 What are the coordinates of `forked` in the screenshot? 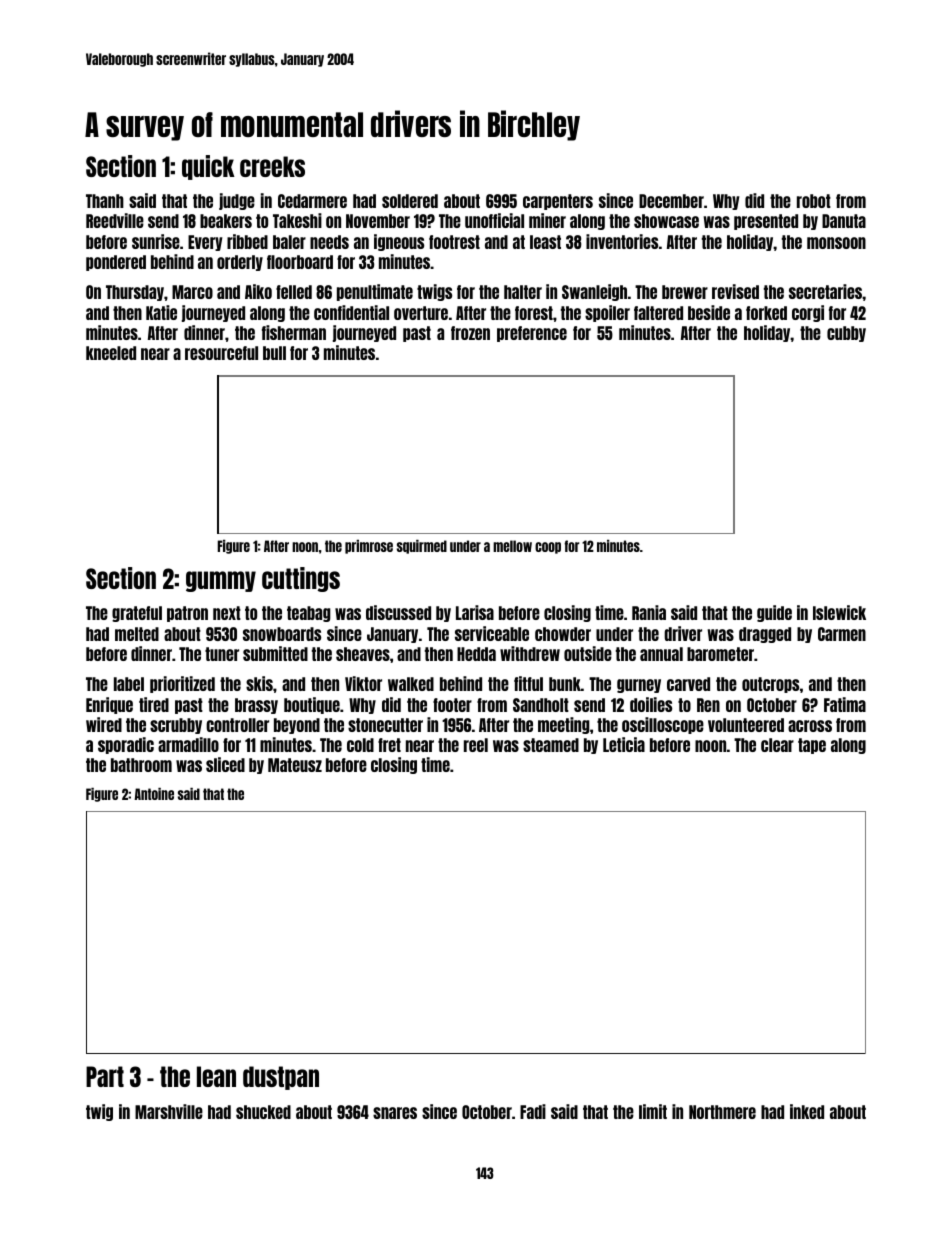 It's located at (766, 313).
